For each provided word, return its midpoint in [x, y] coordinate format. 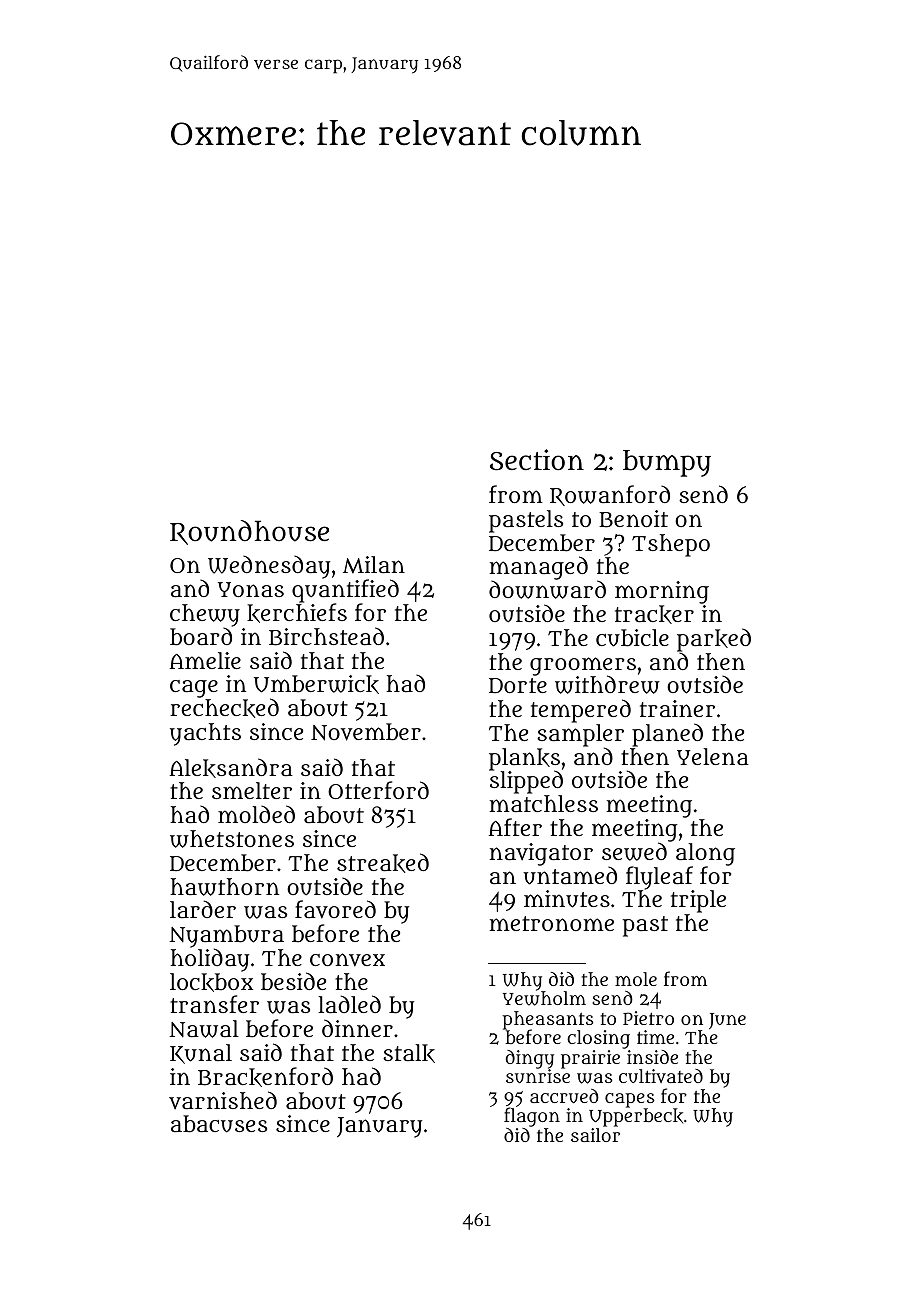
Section [537, 460]
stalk [409, 1053]
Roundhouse [249, 532]
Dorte [518, 685]
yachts [205, 734]
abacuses [219, 1124]
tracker [654, 614]
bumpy [667, 463]
